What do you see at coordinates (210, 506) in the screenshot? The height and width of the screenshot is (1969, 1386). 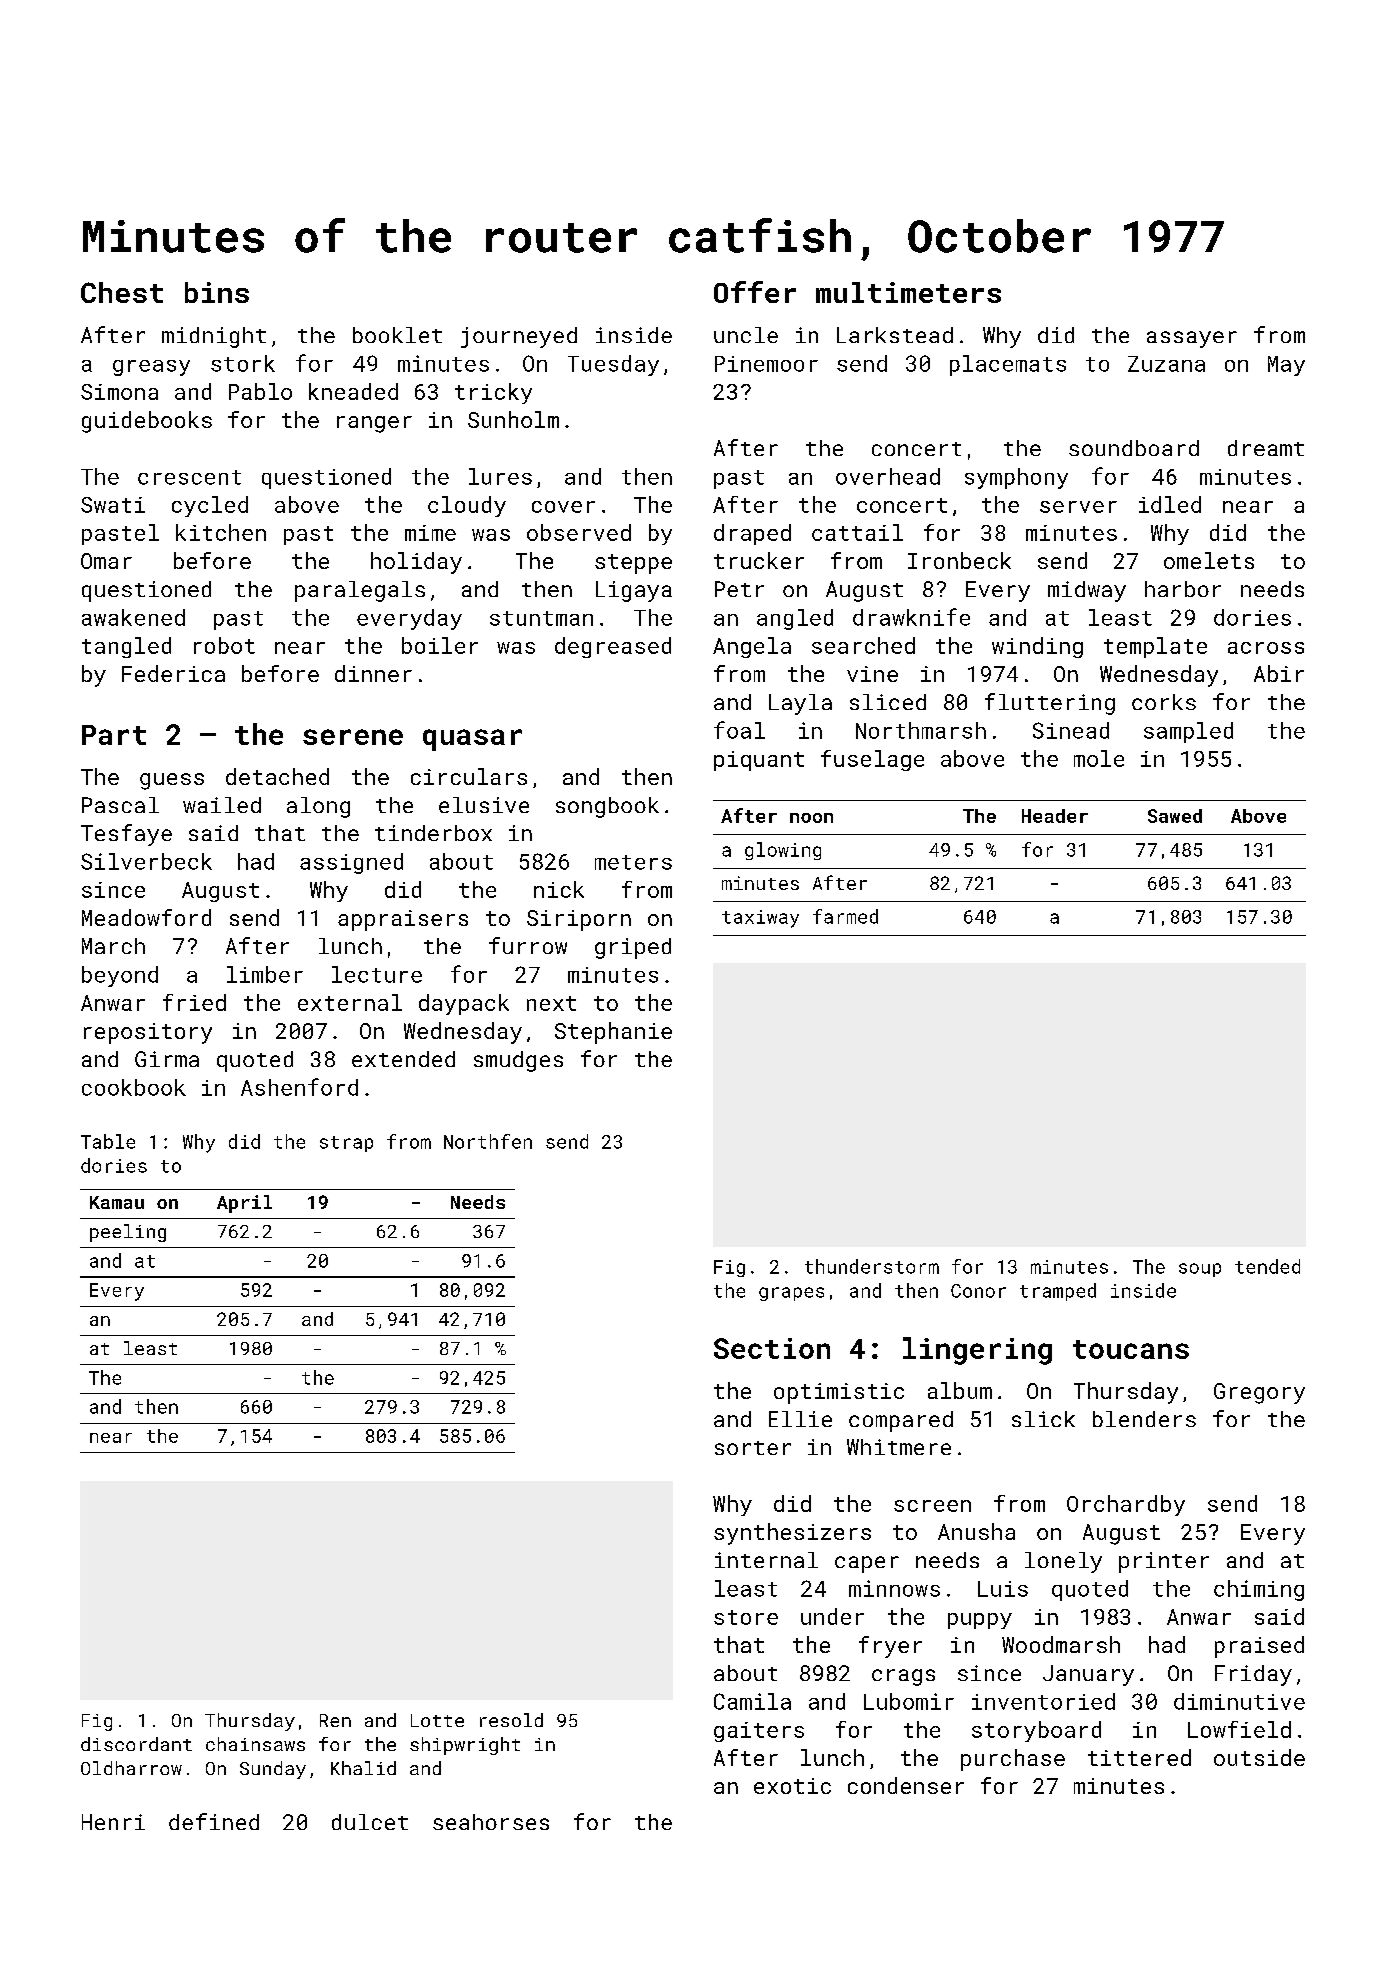 I see `cycled` at bounding box center [210, 506].
